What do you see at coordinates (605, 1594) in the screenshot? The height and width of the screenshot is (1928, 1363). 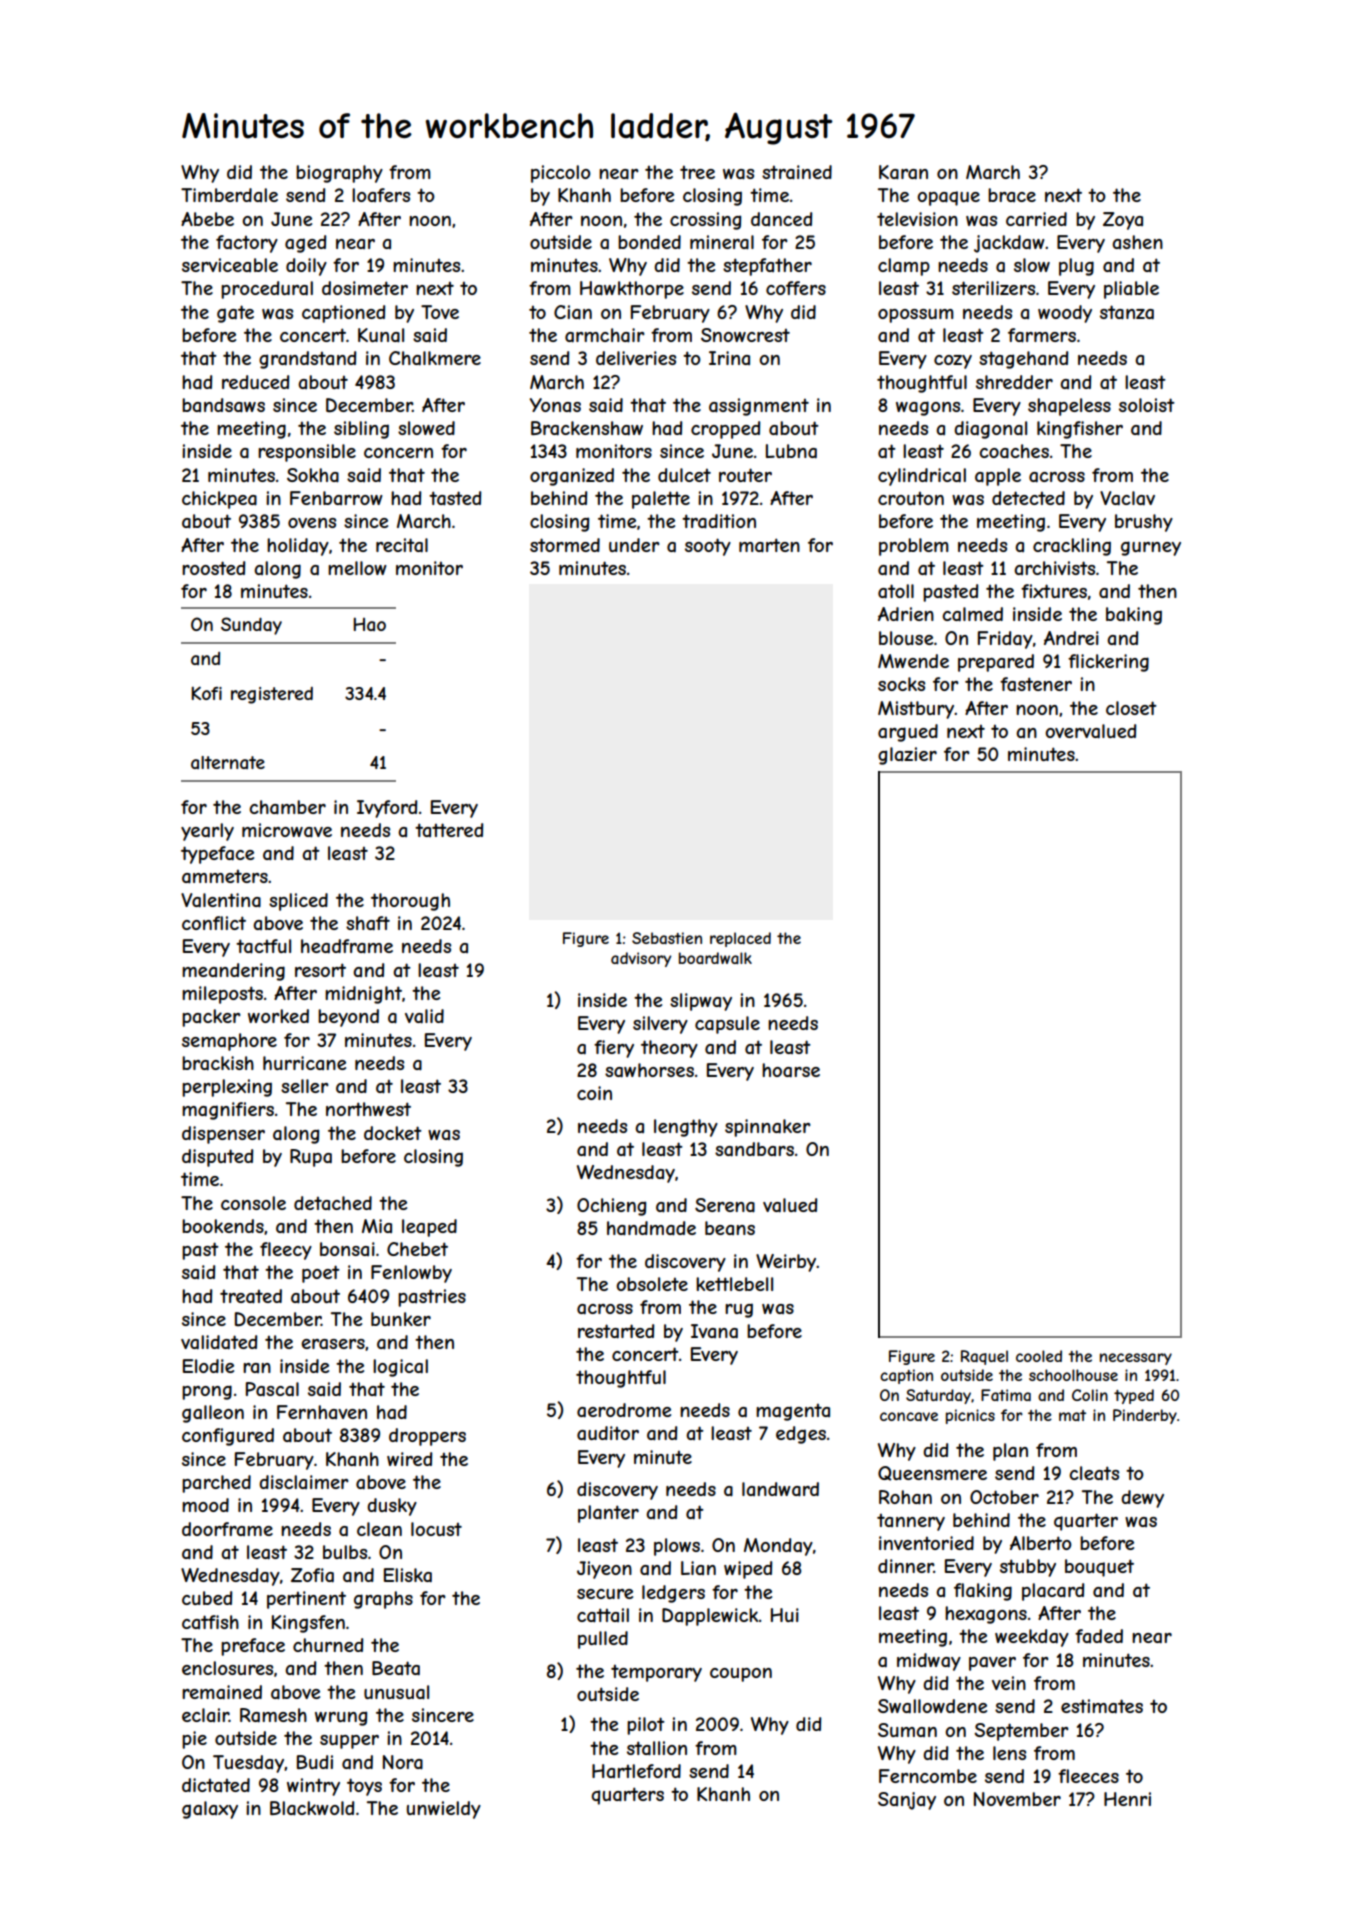 I see `secure` at bounding box center [605, 1594].
